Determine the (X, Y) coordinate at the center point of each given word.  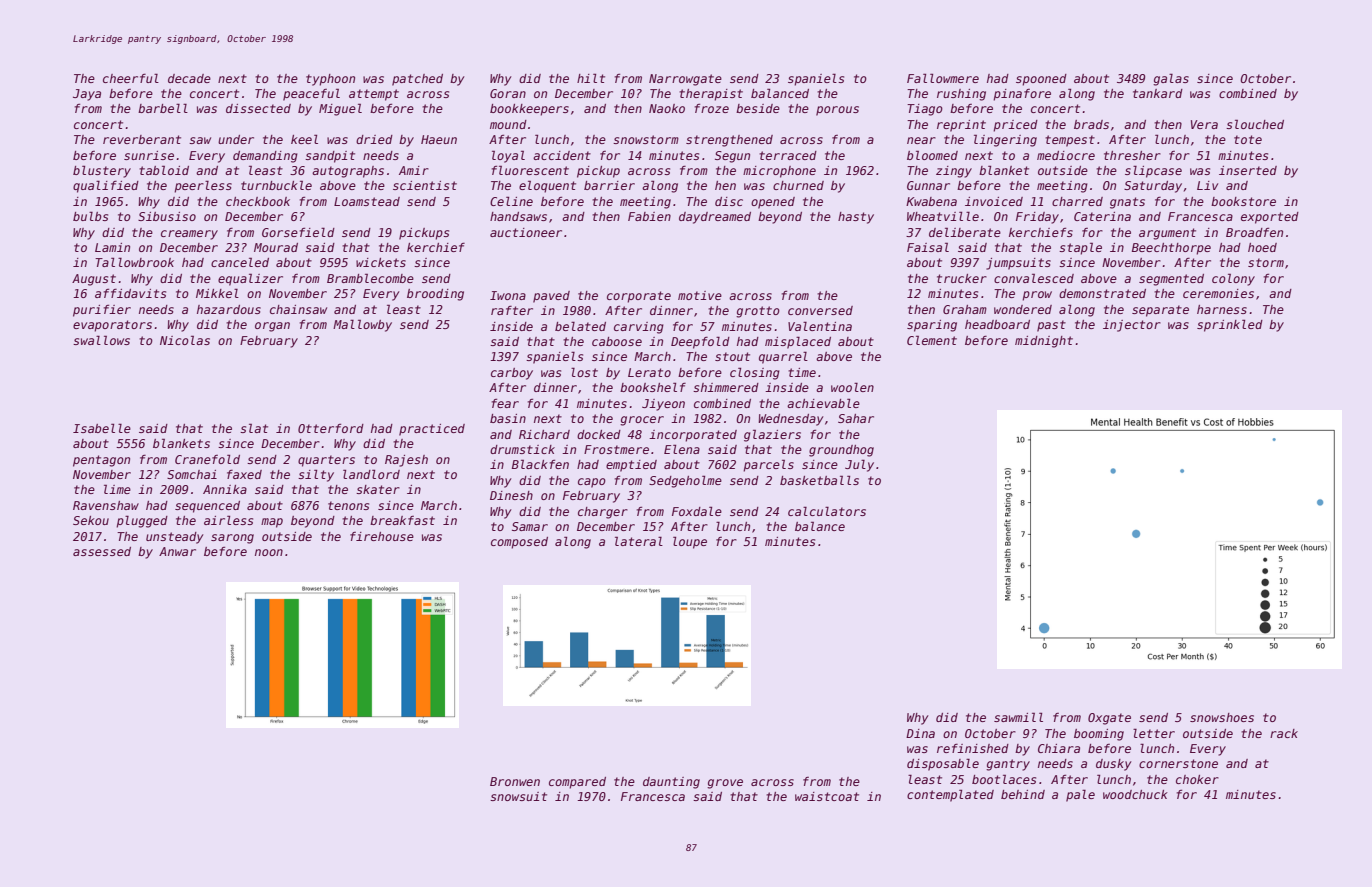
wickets (381, 262)
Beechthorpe (1171, 249)
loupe (690, 542)
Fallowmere (943, 78)
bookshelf (653, 387)
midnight (1044, 342)
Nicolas (185, 340)
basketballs (819, 480)
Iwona (508, 295)
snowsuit (518, 796)
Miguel (340, 109)
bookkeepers (529, 110)
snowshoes (1222, 717)
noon (269, 552)
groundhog (841, 451)
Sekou (91, 520)
